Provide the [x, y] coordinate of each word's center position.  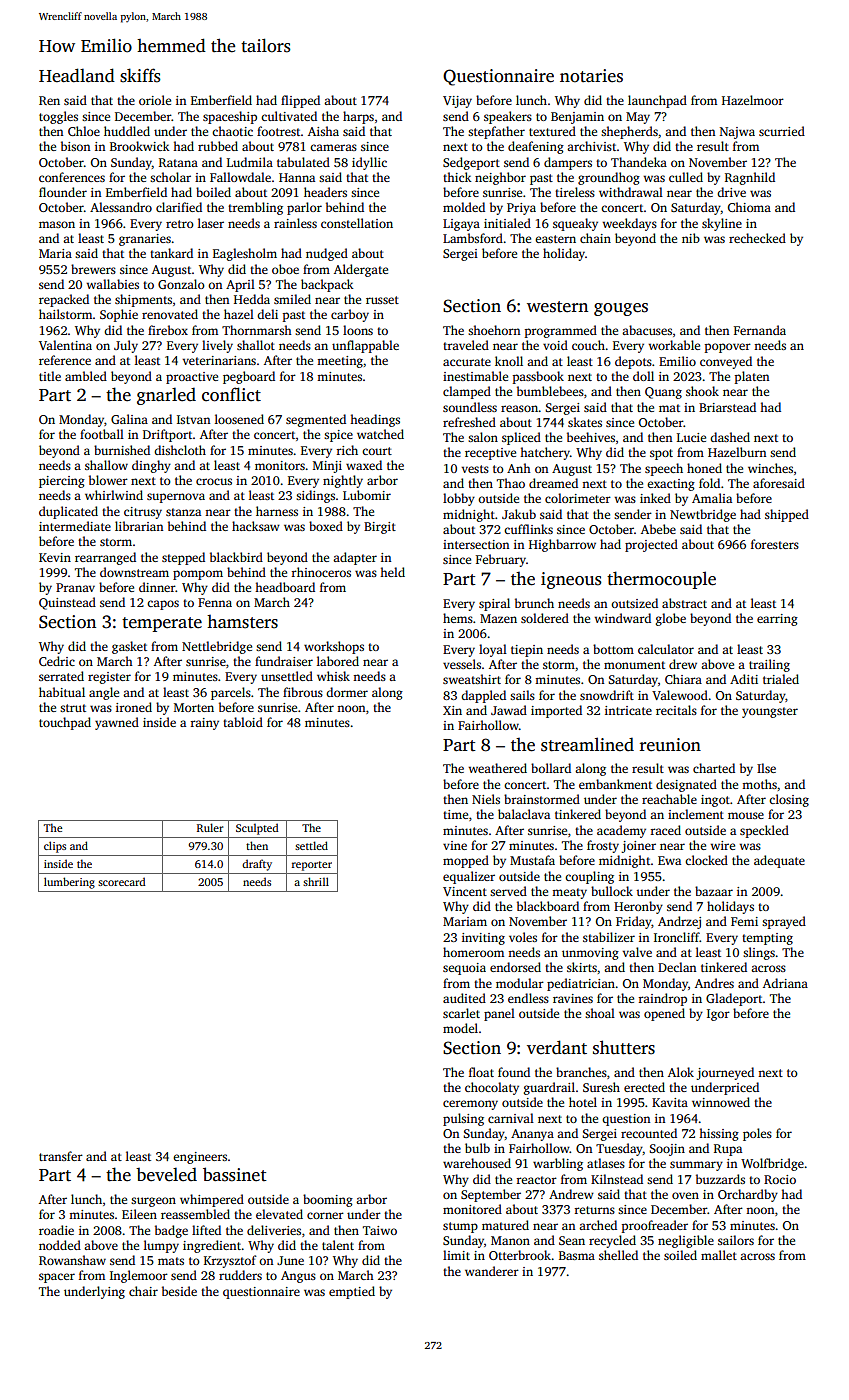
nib [691, 238]
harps [358, 117]
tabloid [243, 722]
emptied [352, 1292]
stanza [183, 512]
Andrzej [679, 922]
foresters [775, 544]
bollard [551, 768]
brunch [534, 603]
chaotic [232, 131]
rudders [240, 1275]
